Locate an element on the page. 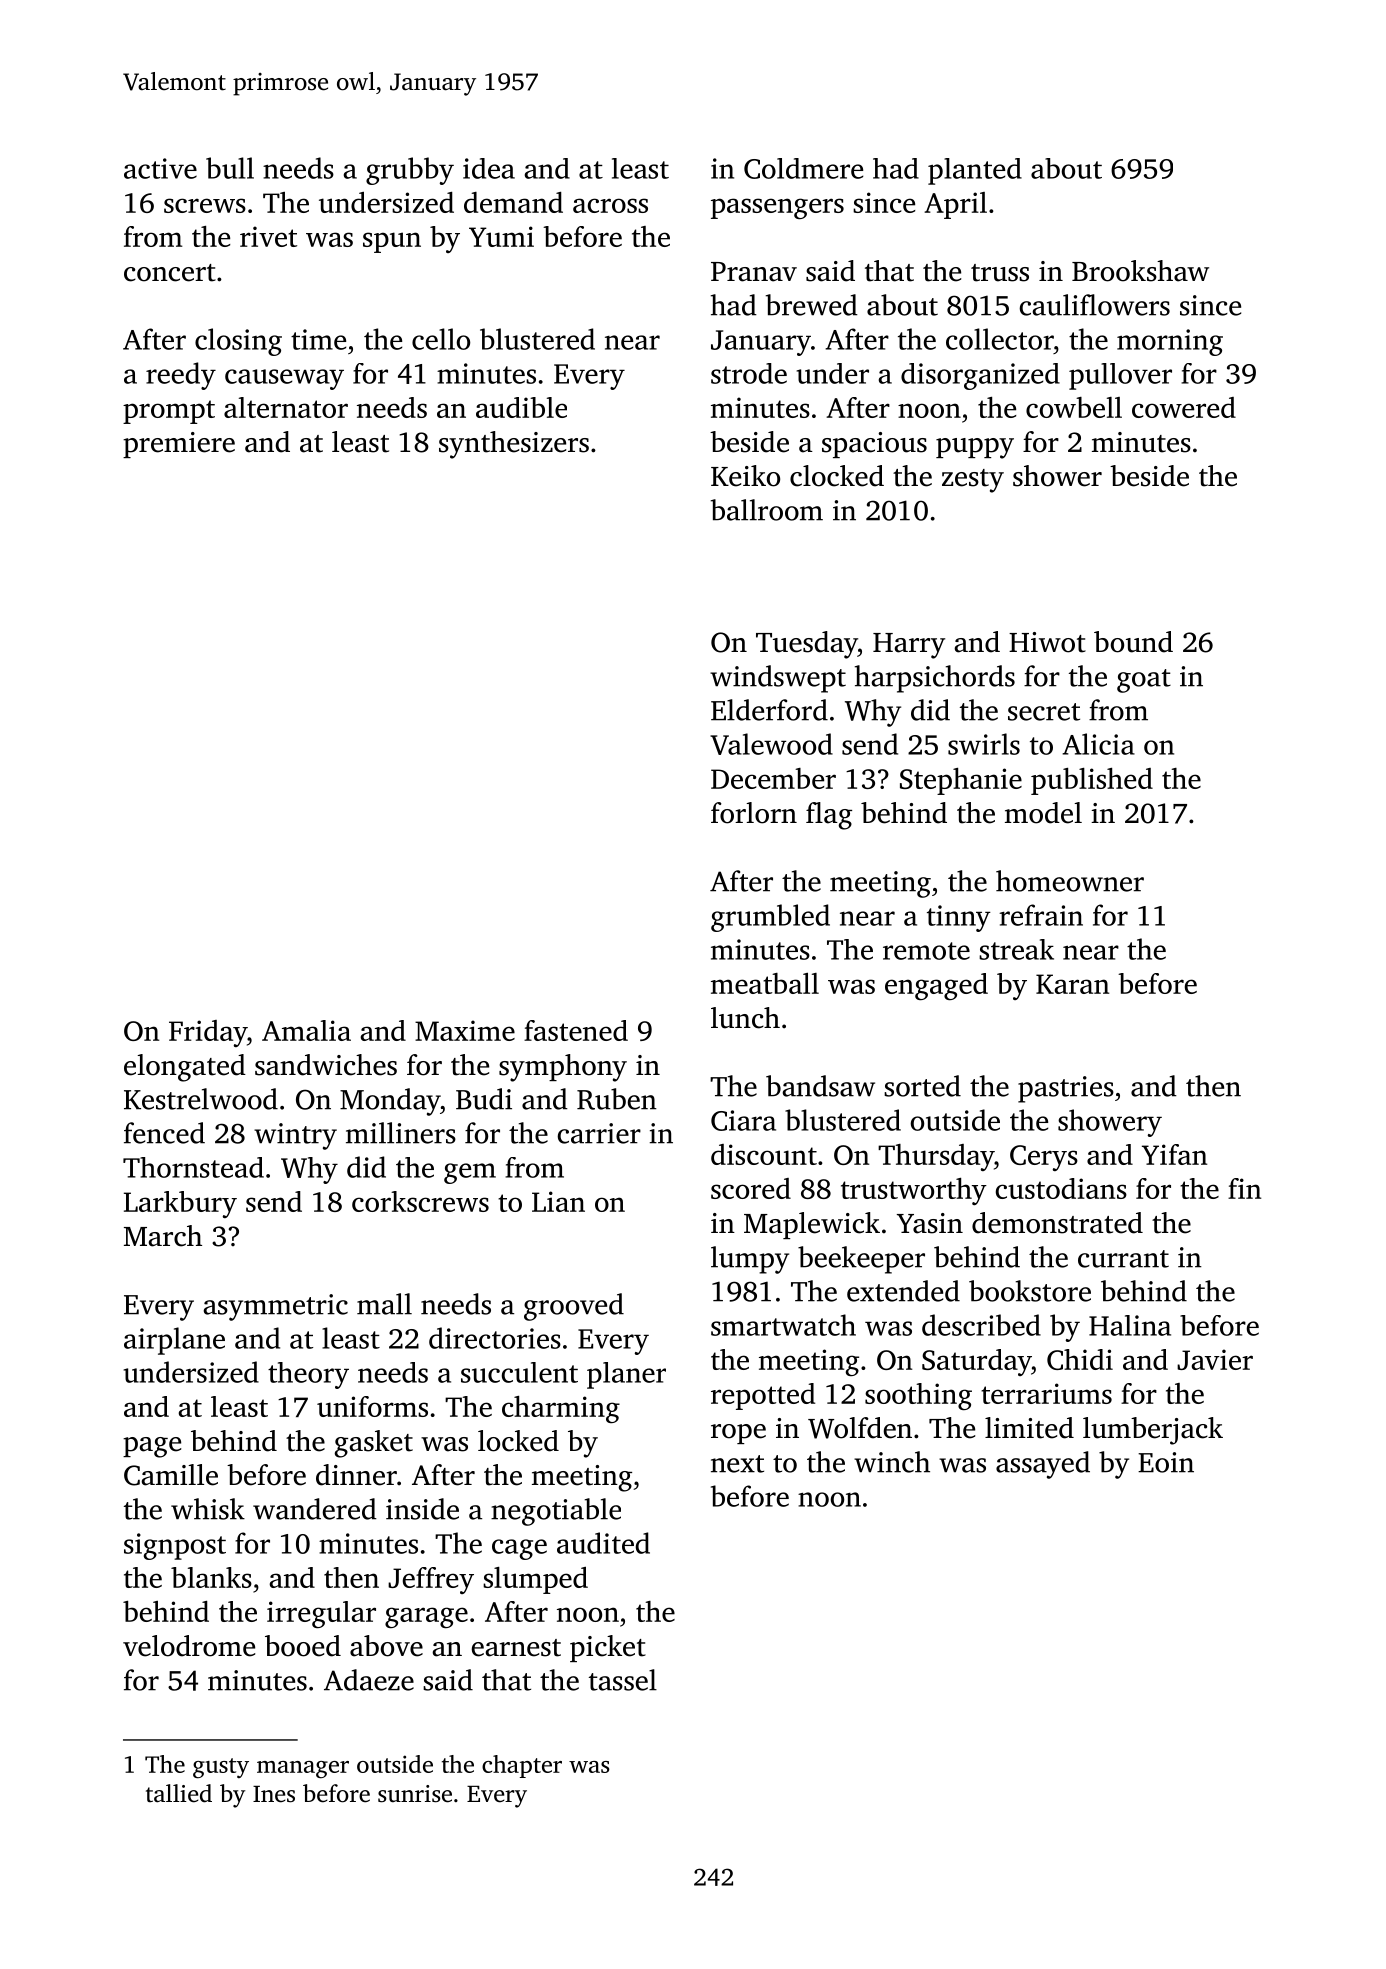 The image size is (1386, 1969). bull is located at coordinates (230, 168).
